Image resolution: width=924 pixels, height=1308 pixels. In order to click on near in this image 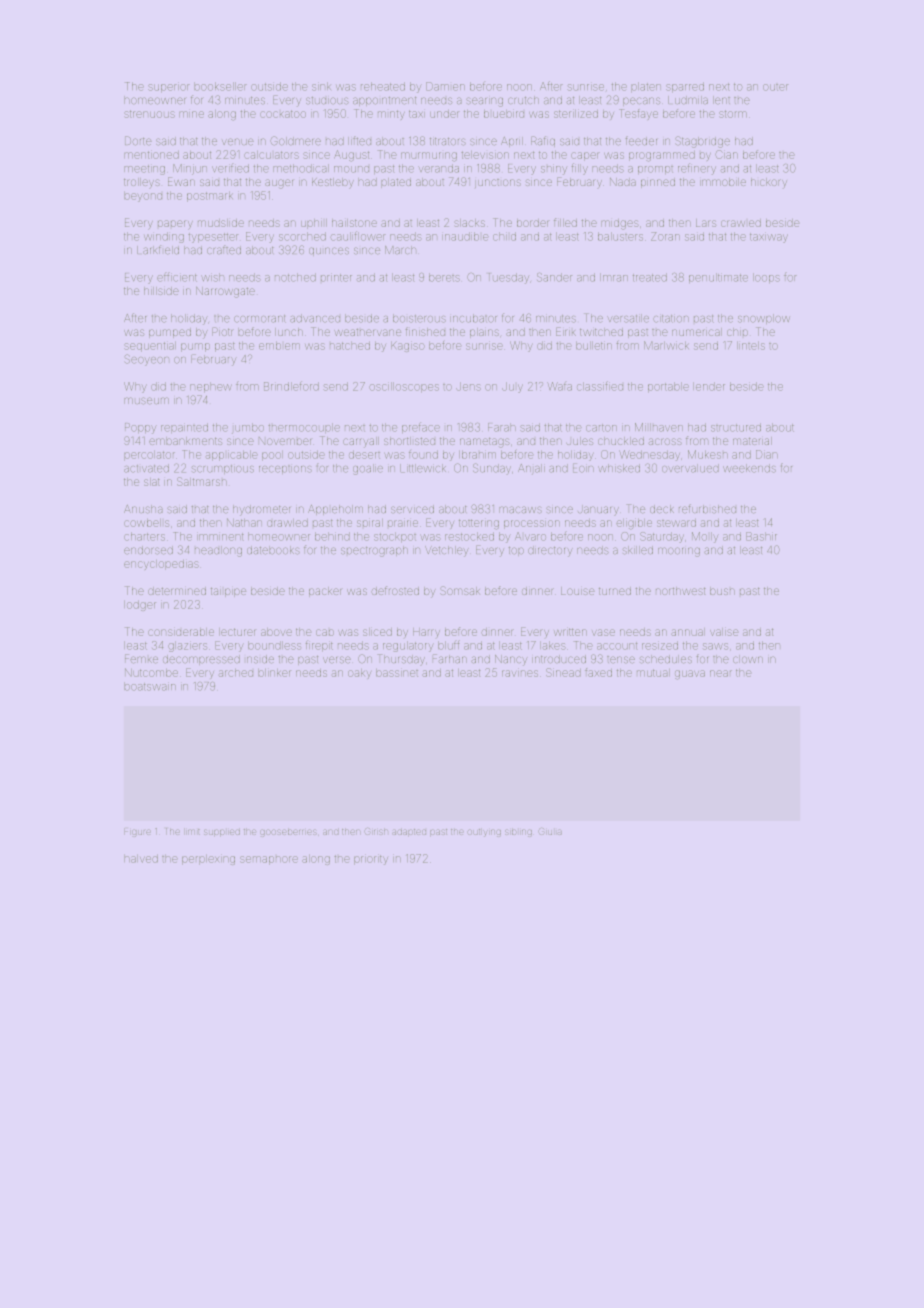, I will do `click(721, 673)`.
